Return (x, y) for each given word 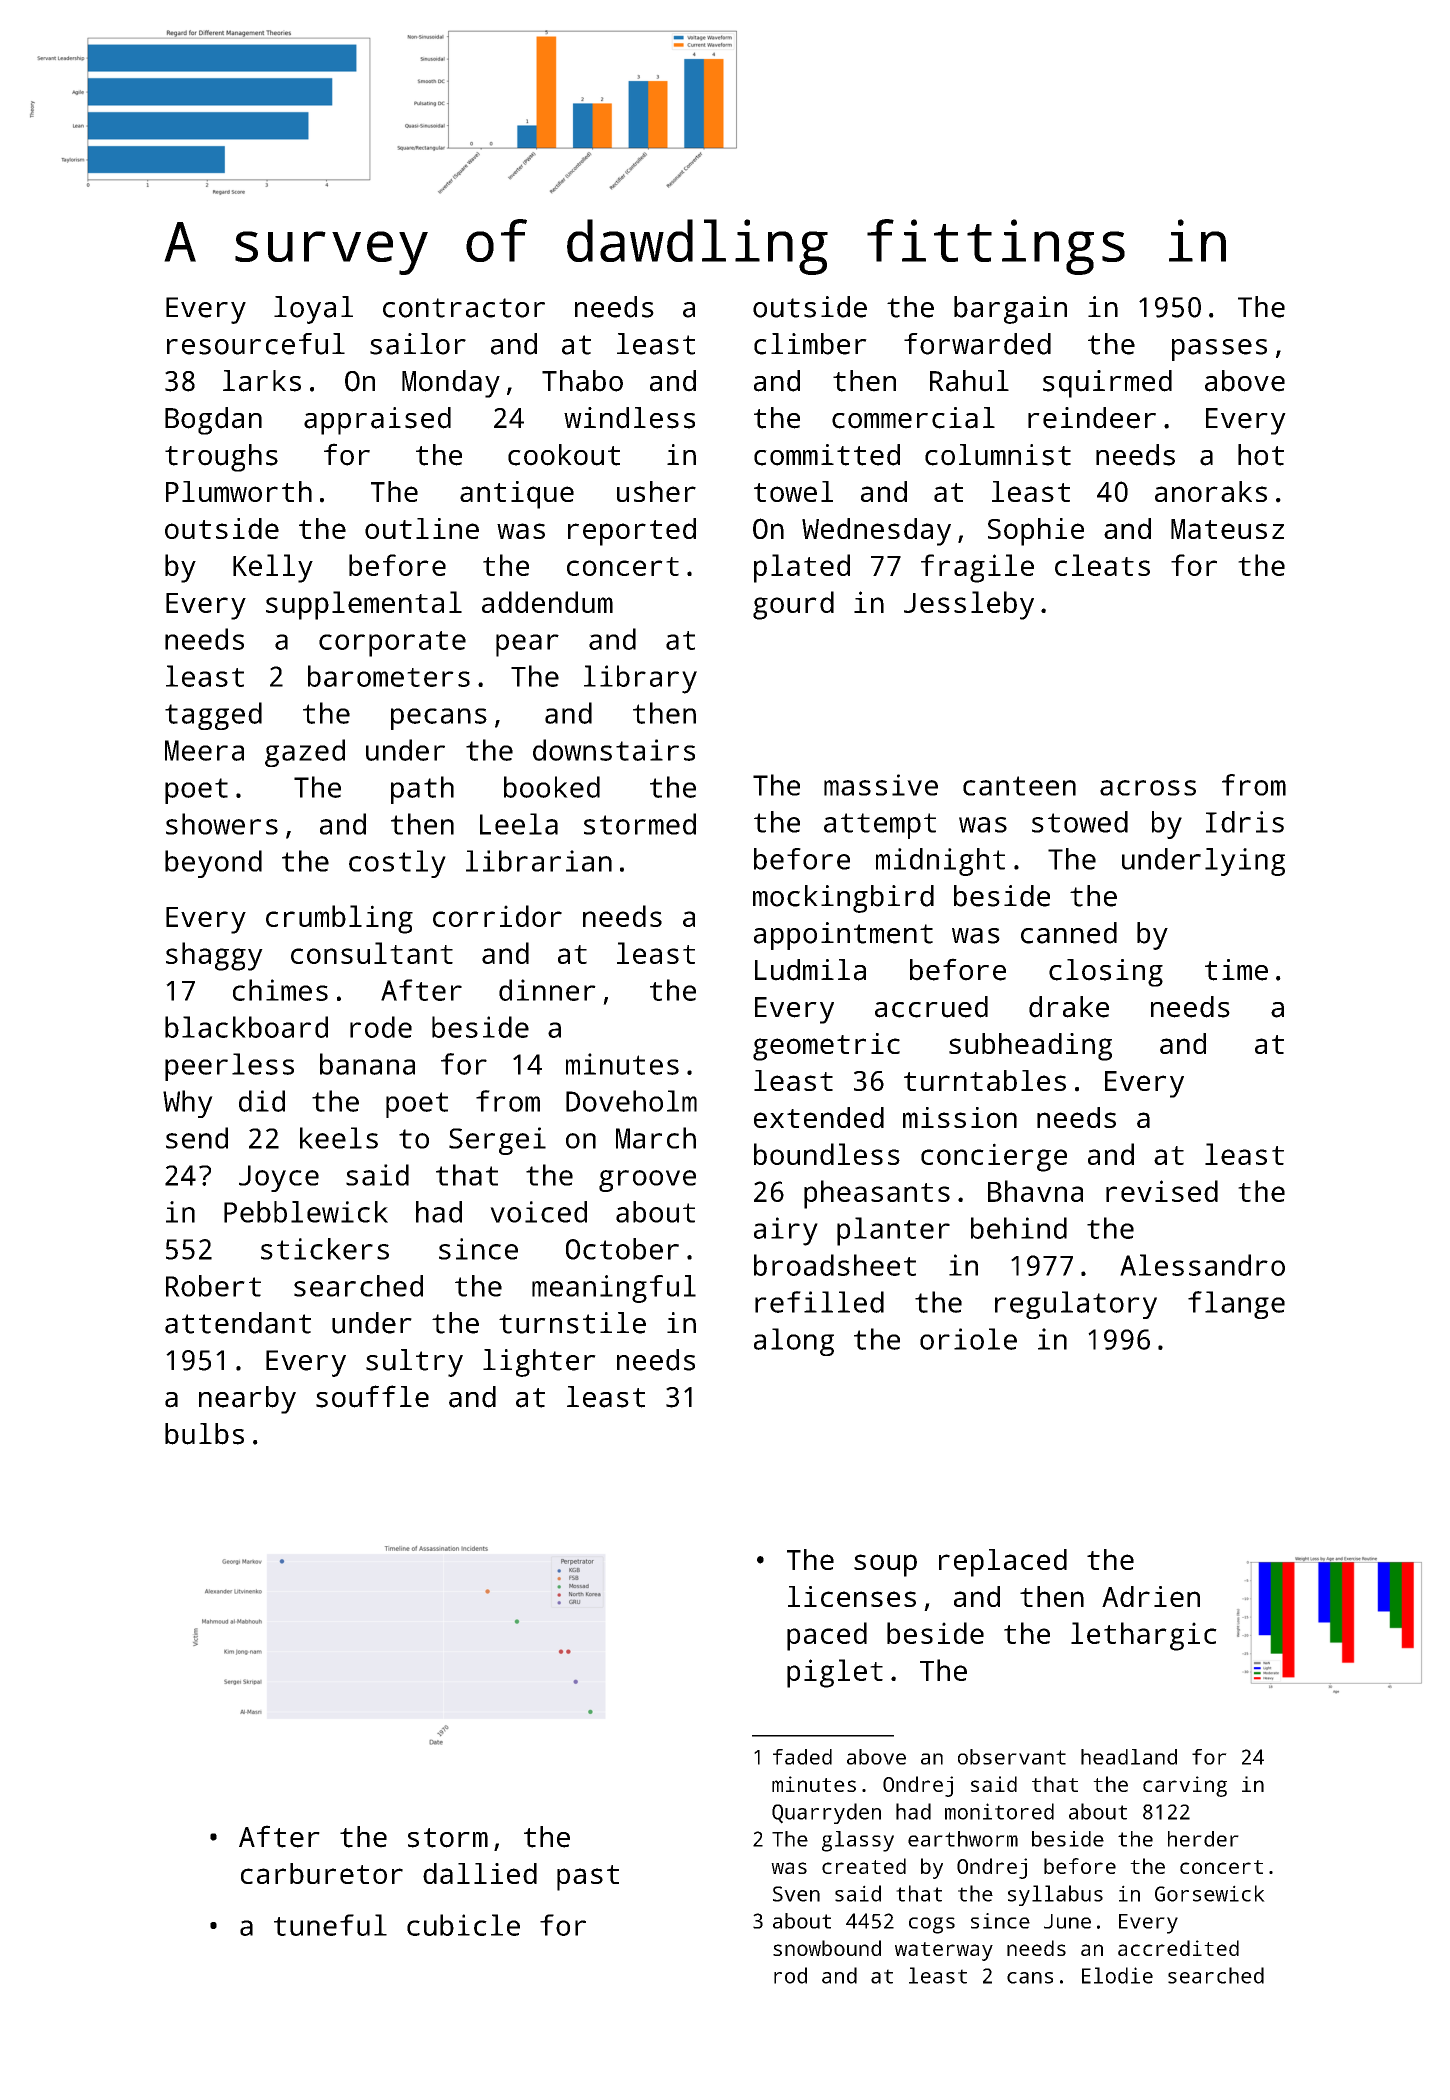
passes (1219, 350)
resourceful (256, 344)
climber (810, 344)
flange (1236, 1305)
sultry (414, 1363)
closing (1106, 973)
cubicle (463, 1925)
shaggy (214, 956)
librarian (539, 861)
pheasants (877, 1194)
